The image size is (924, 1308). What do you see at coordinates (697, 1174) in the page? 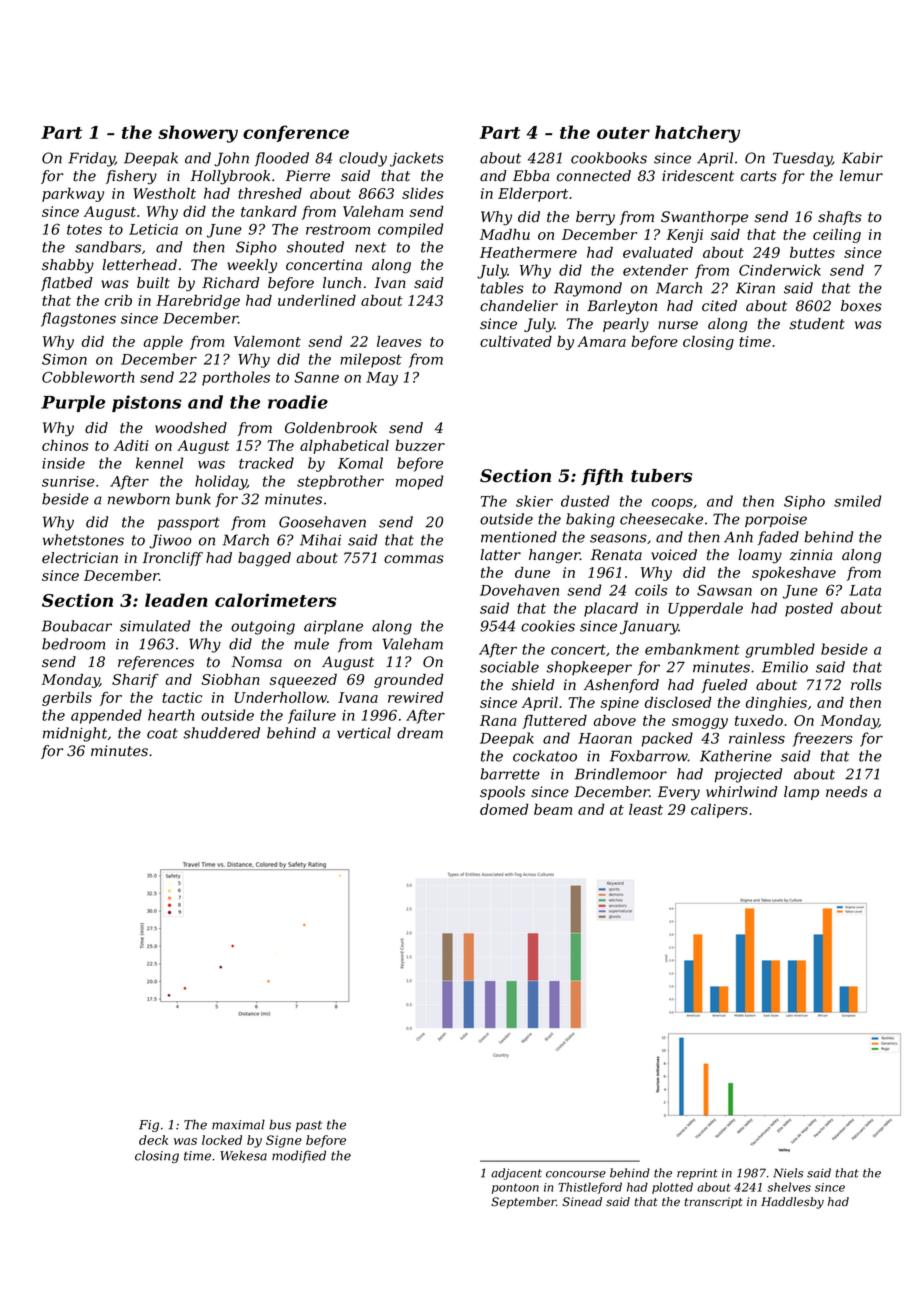
I see `reprint` at bounding box center [697, 1174].
